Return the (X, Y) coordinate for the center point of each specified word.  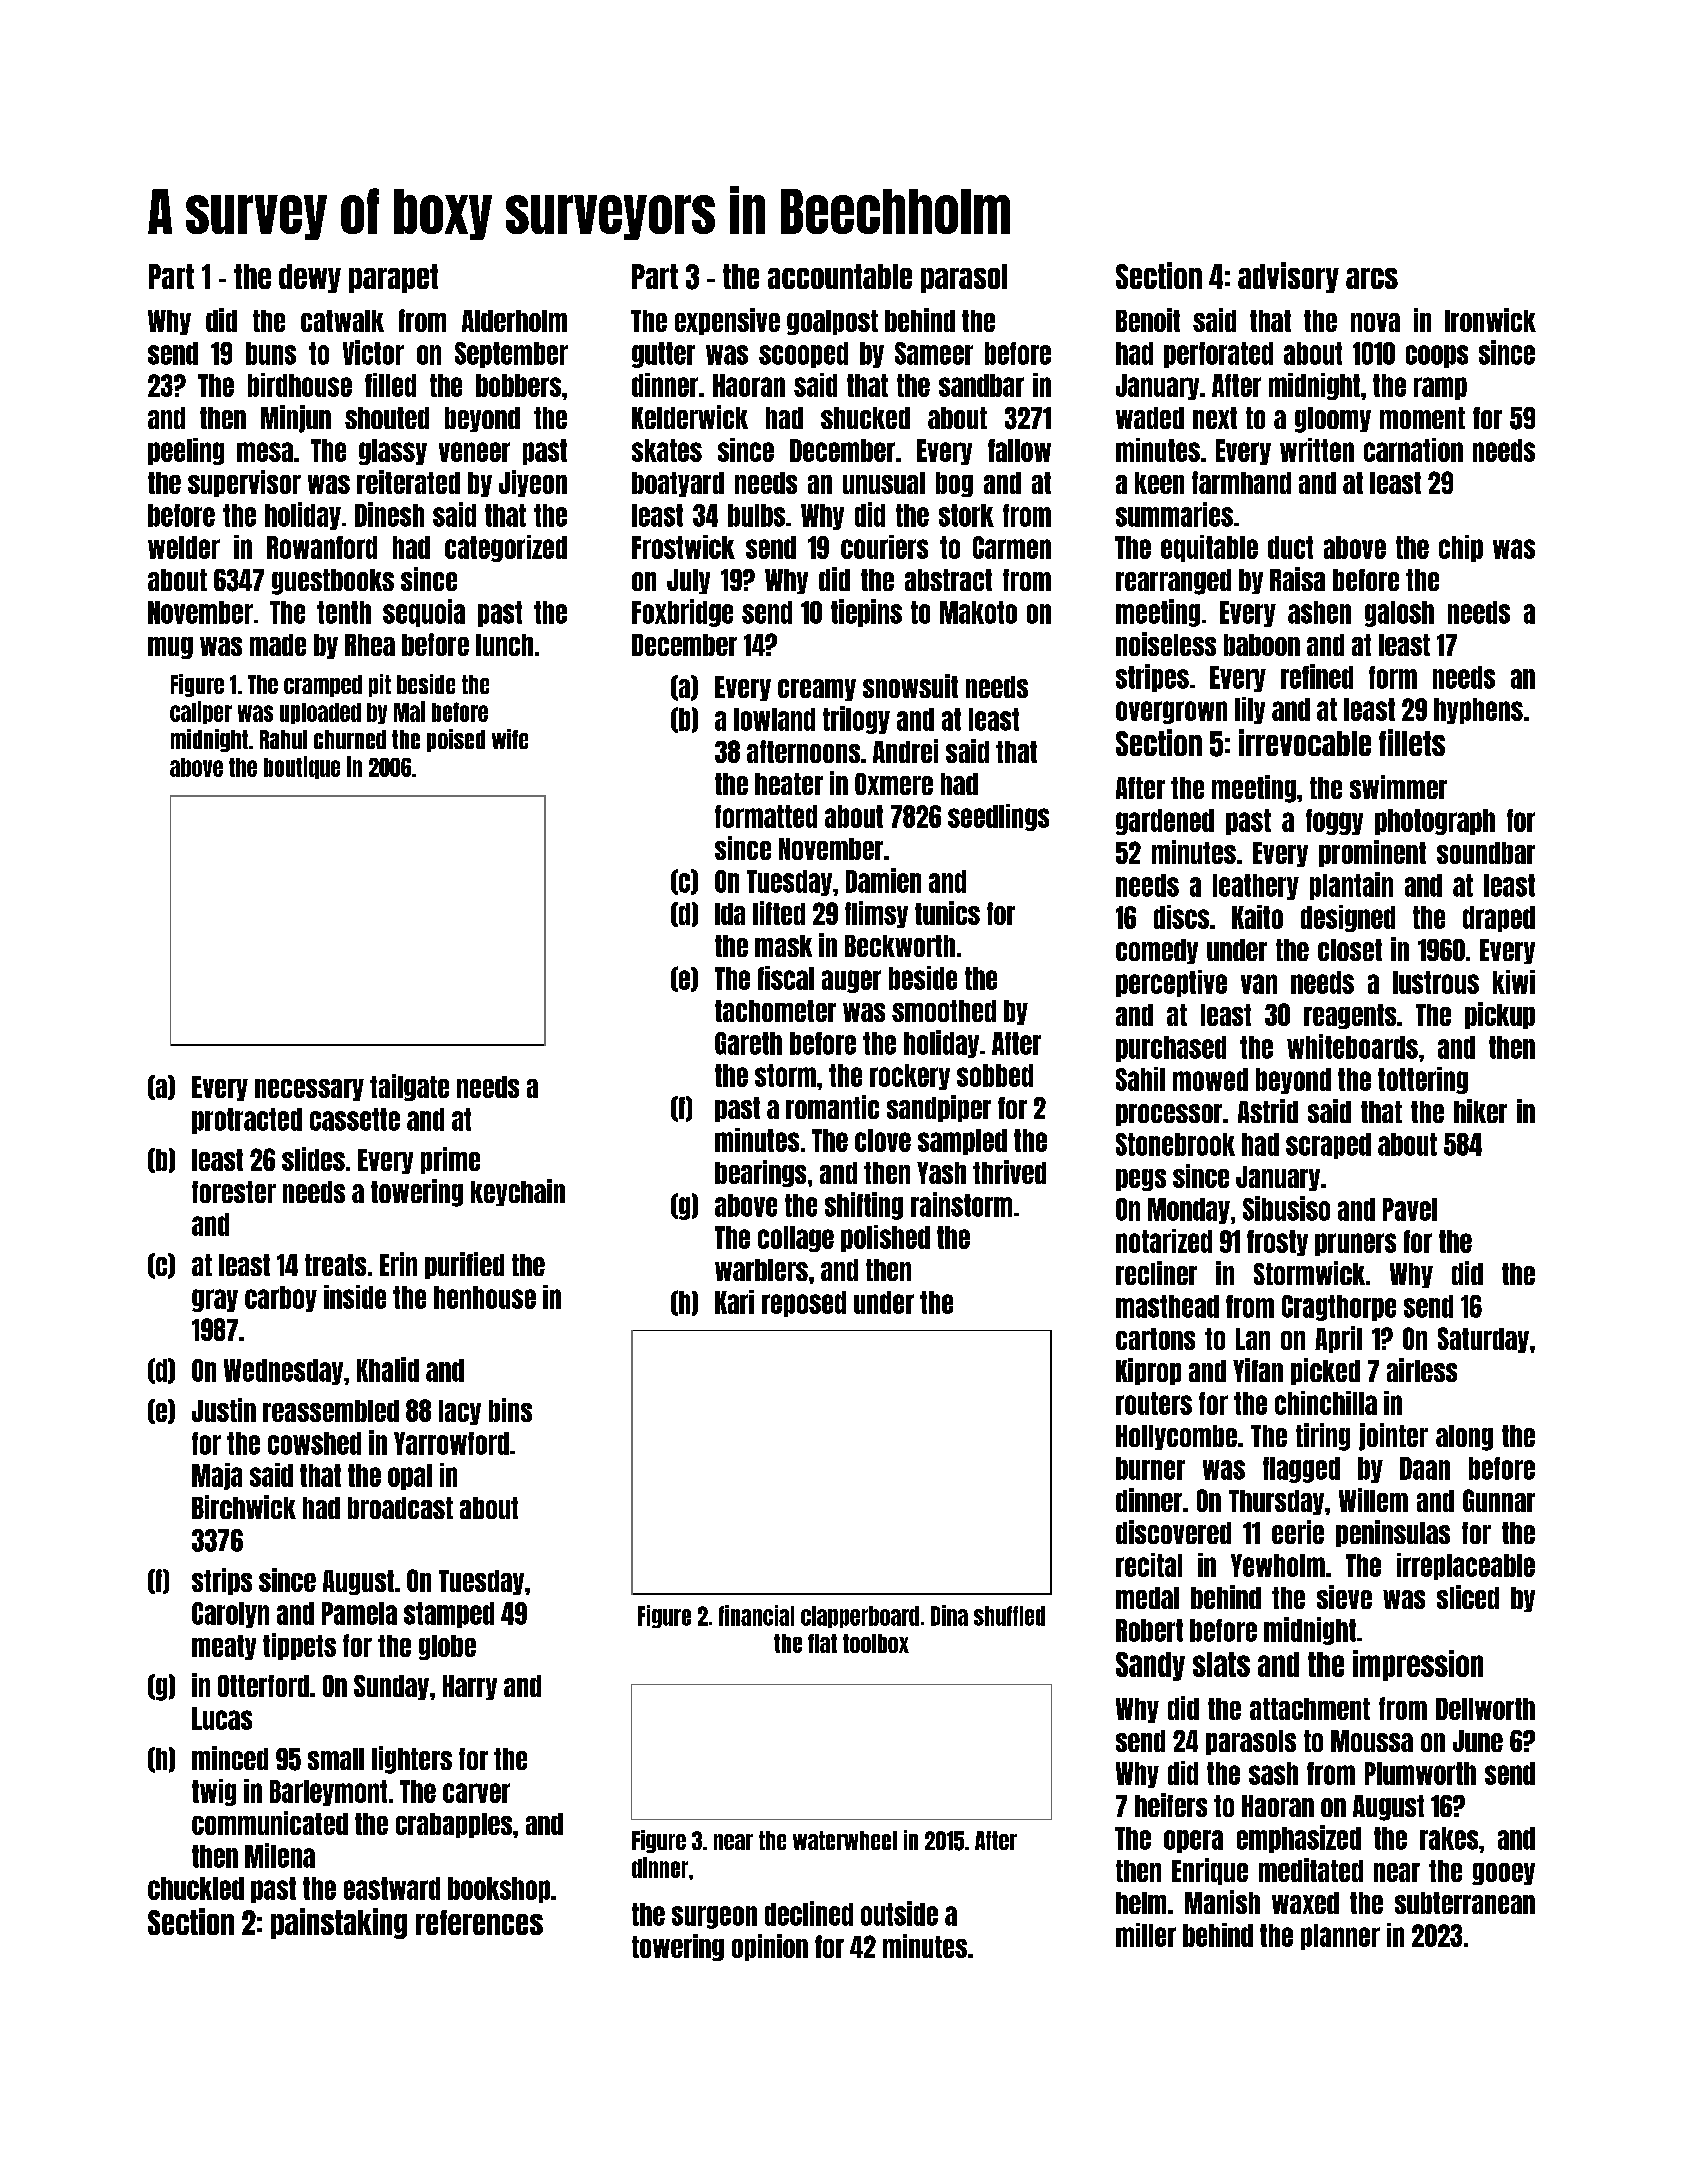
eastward (392, 1888)
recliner (1156, 1273)
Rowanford (322, 547)
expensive (727, 321)
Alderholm (514, 321)
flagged (1301, 1470)
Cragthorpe (1339, 1308)
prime (450, 1160)
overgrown (1171, 712)
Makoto (978, 612)
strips (222, 1581)
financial (756, 1615)
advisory (1288, 277)
